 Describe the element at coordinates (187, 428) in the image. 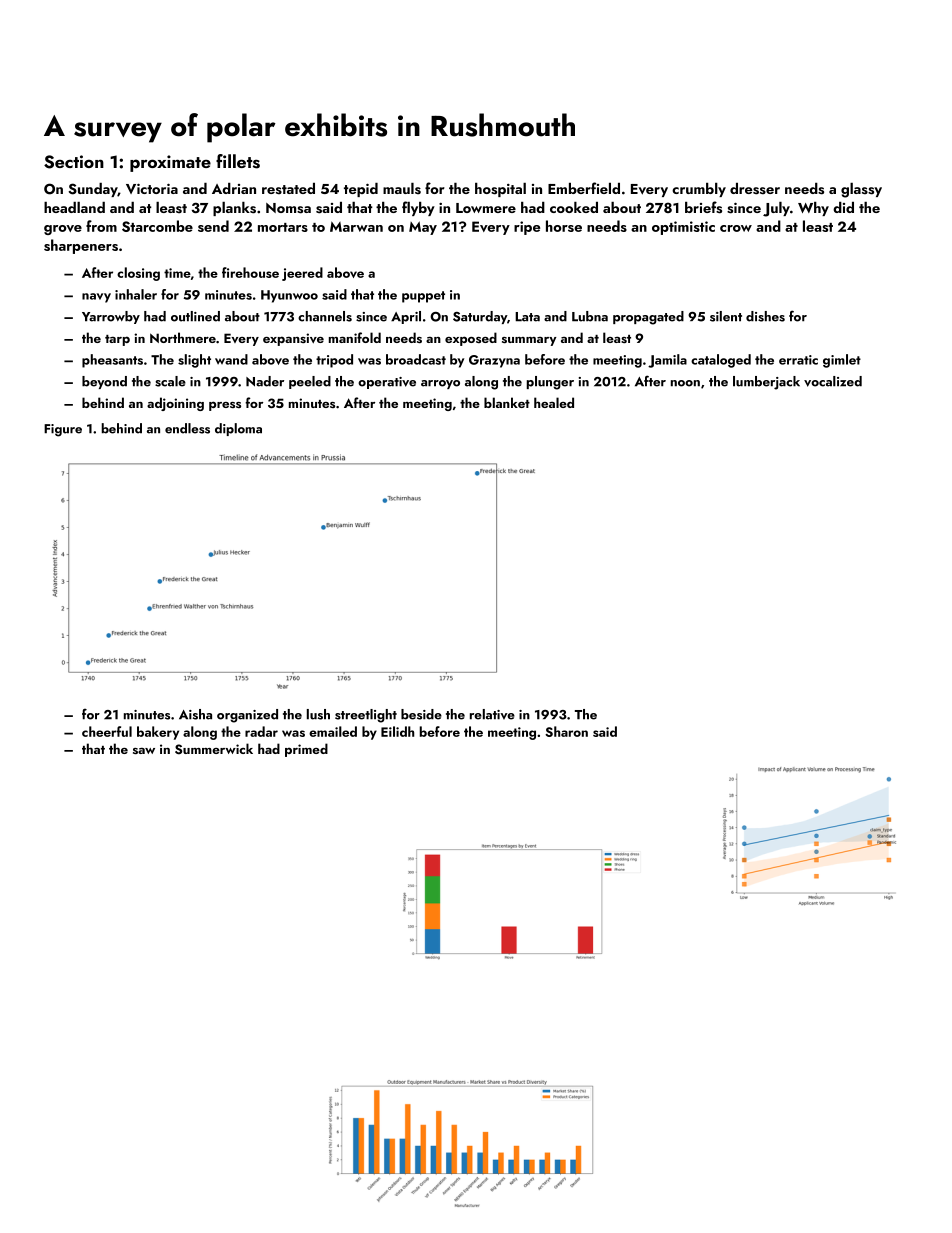

I see `endless` at that location.
